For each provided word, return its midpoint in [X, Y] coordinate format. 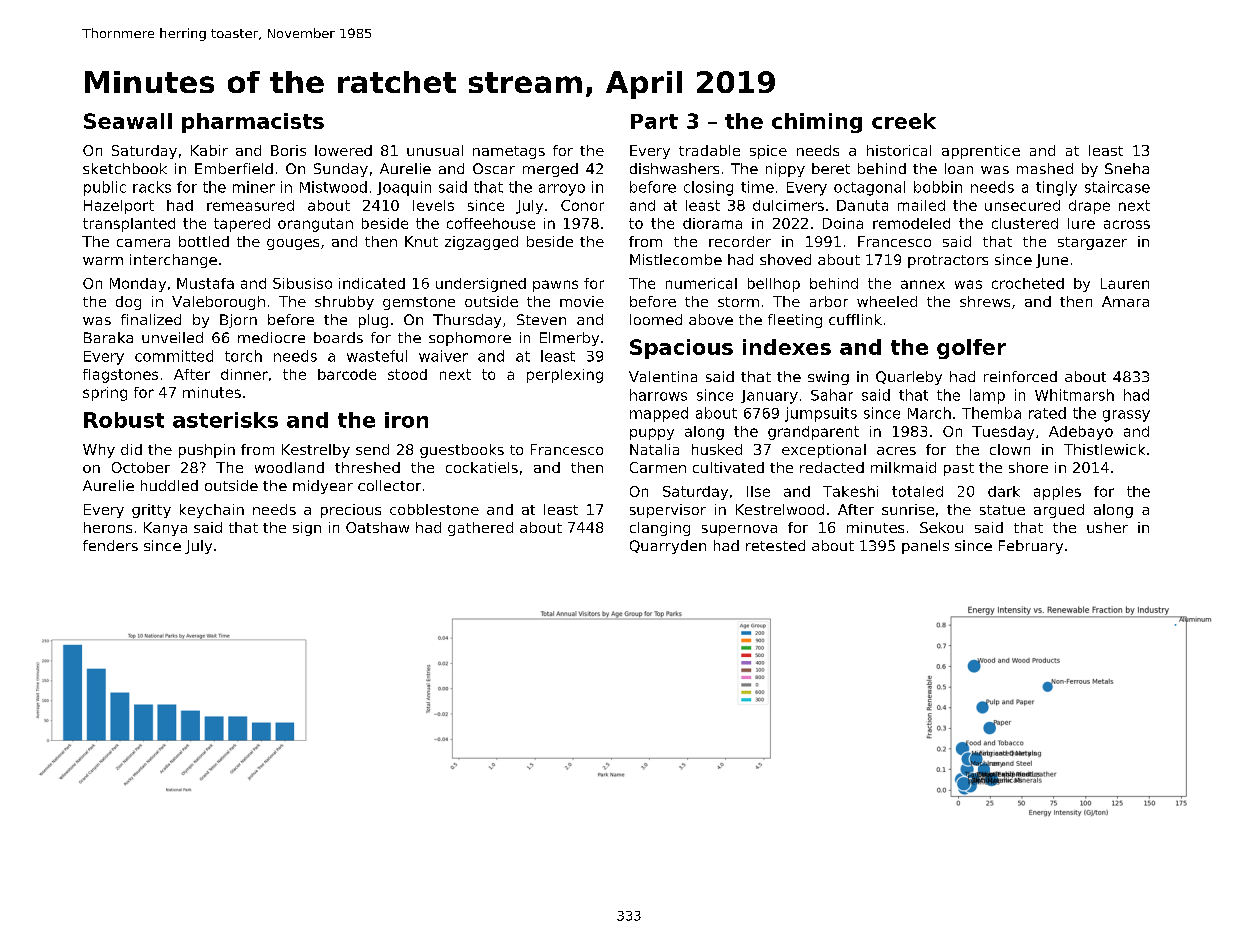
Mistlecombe [676, 259]
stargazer [1092, 243]
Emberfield [234, 168]
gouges [293, 244]
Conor [582, 205]
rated [1047, 413]
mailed [921, 205]
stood [407, 374]
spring [105, 394]
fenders [110, 545]
